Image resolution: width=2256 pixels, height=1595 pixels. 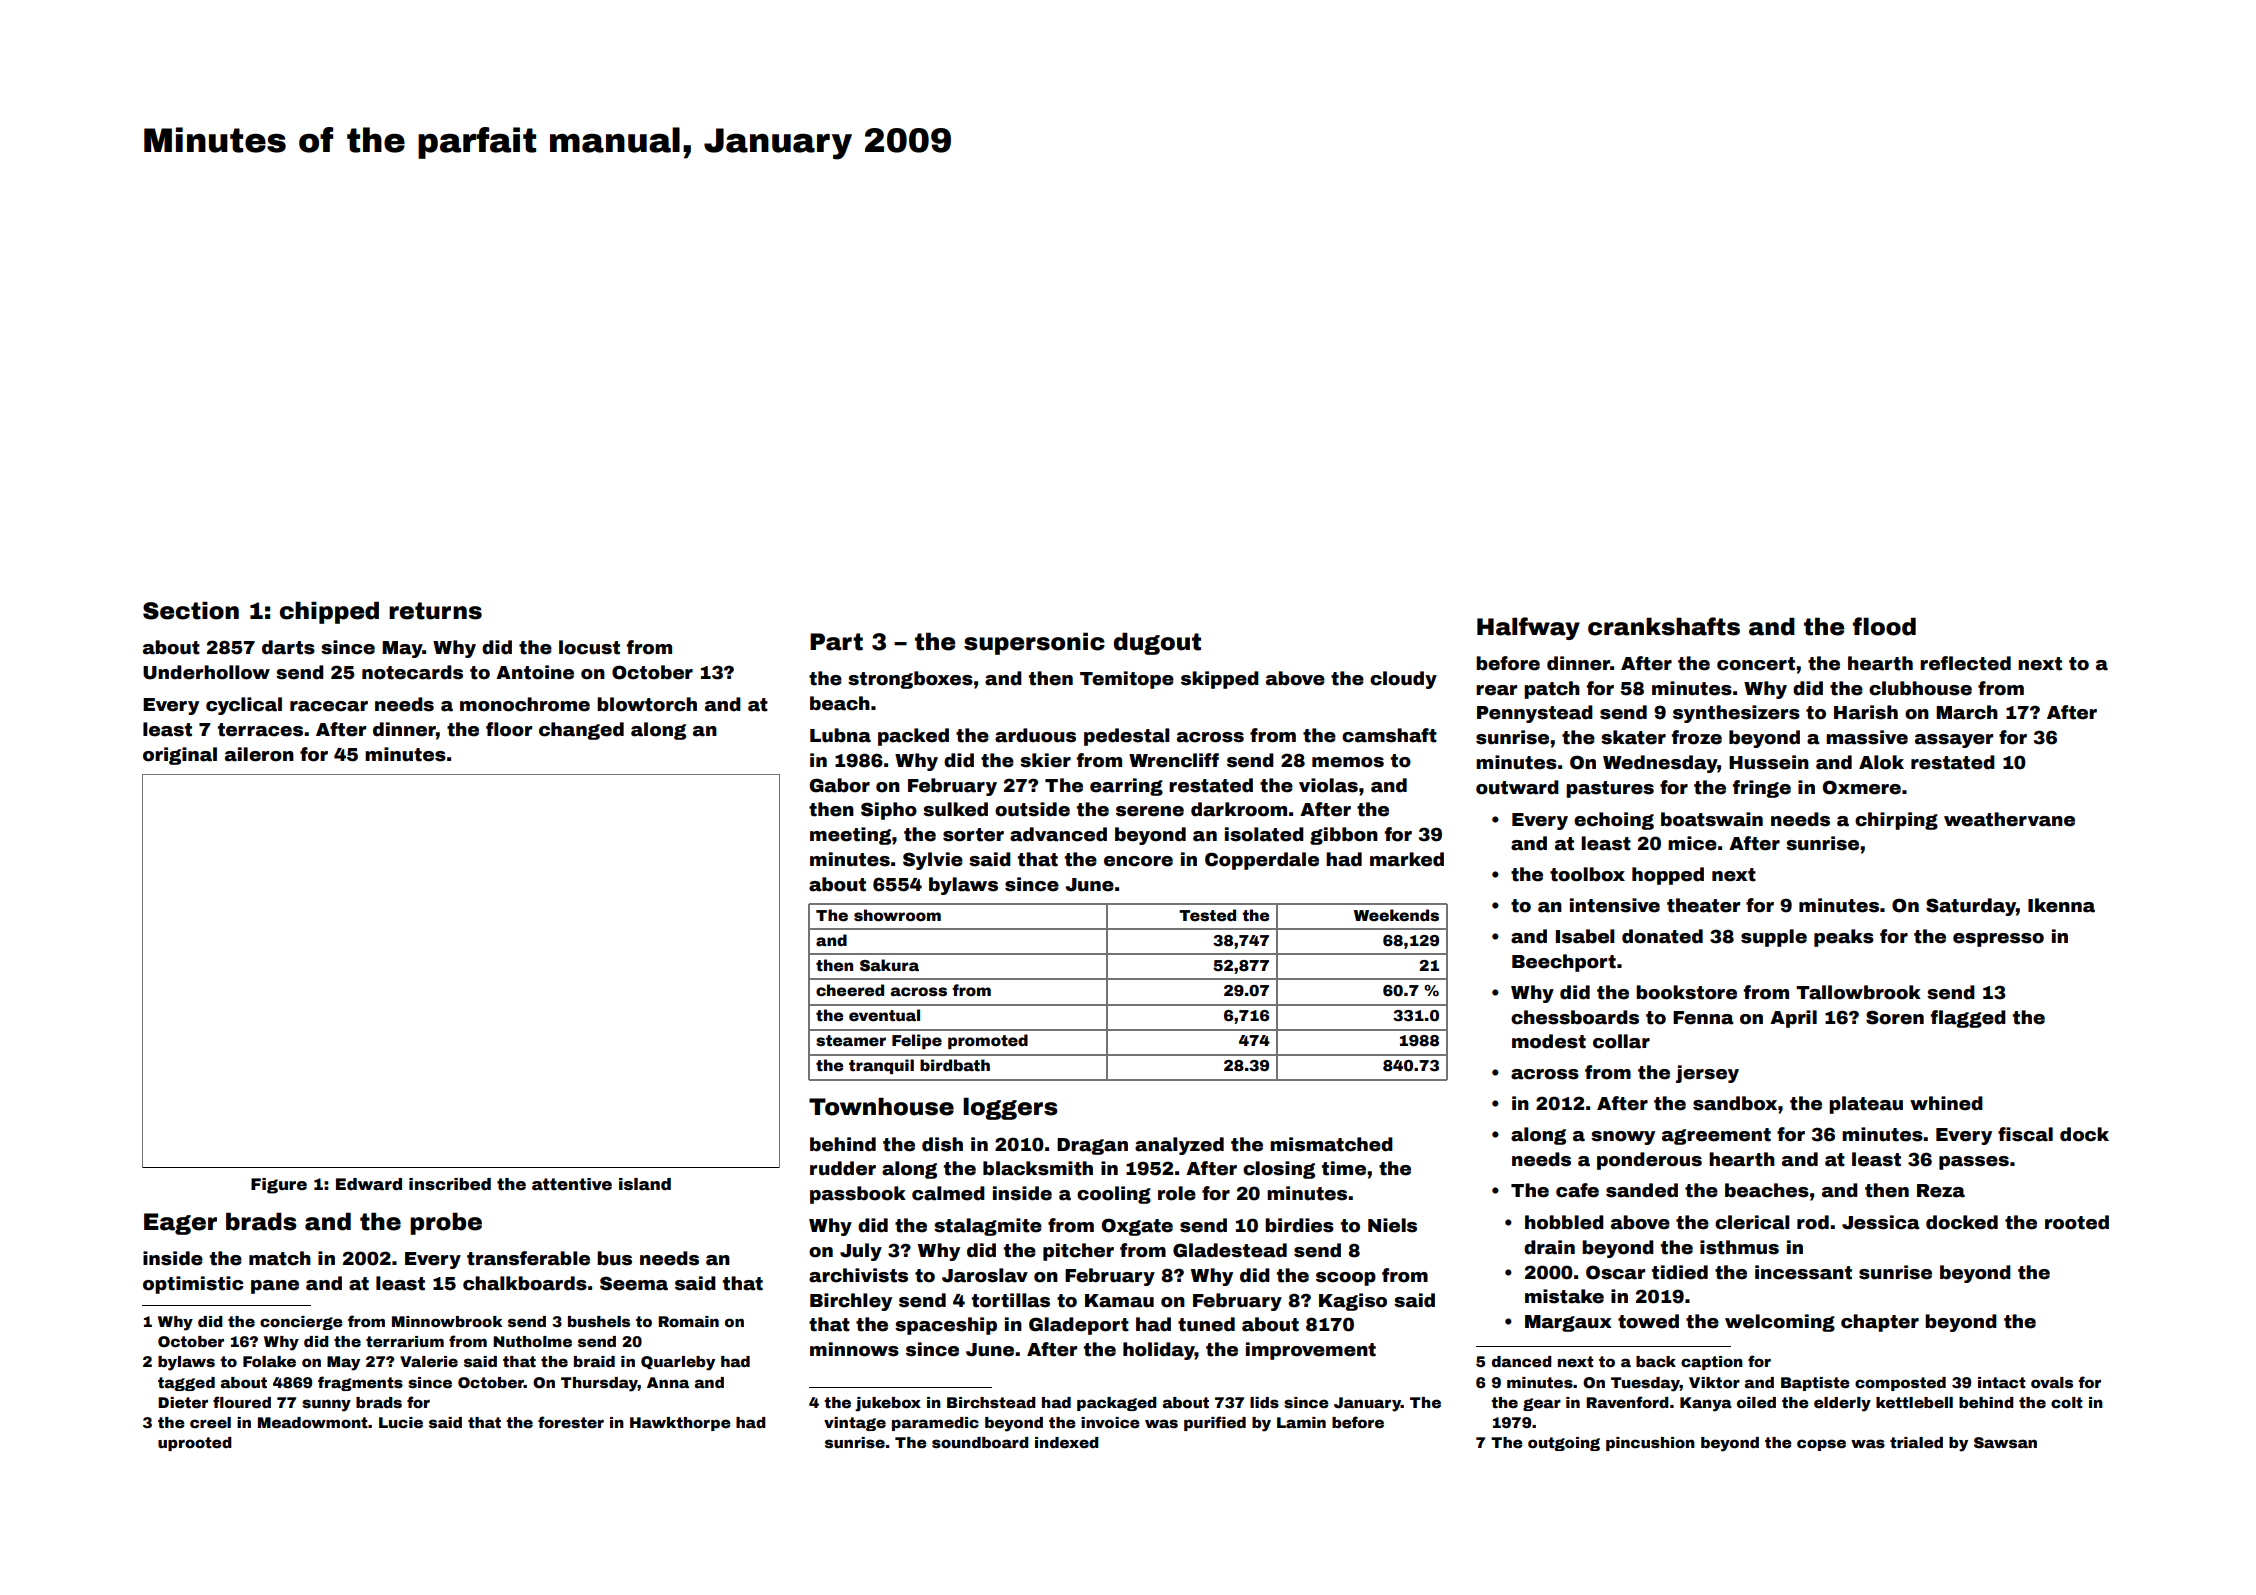 I want to click on Dragan, so click(x=1092, y=1146).
